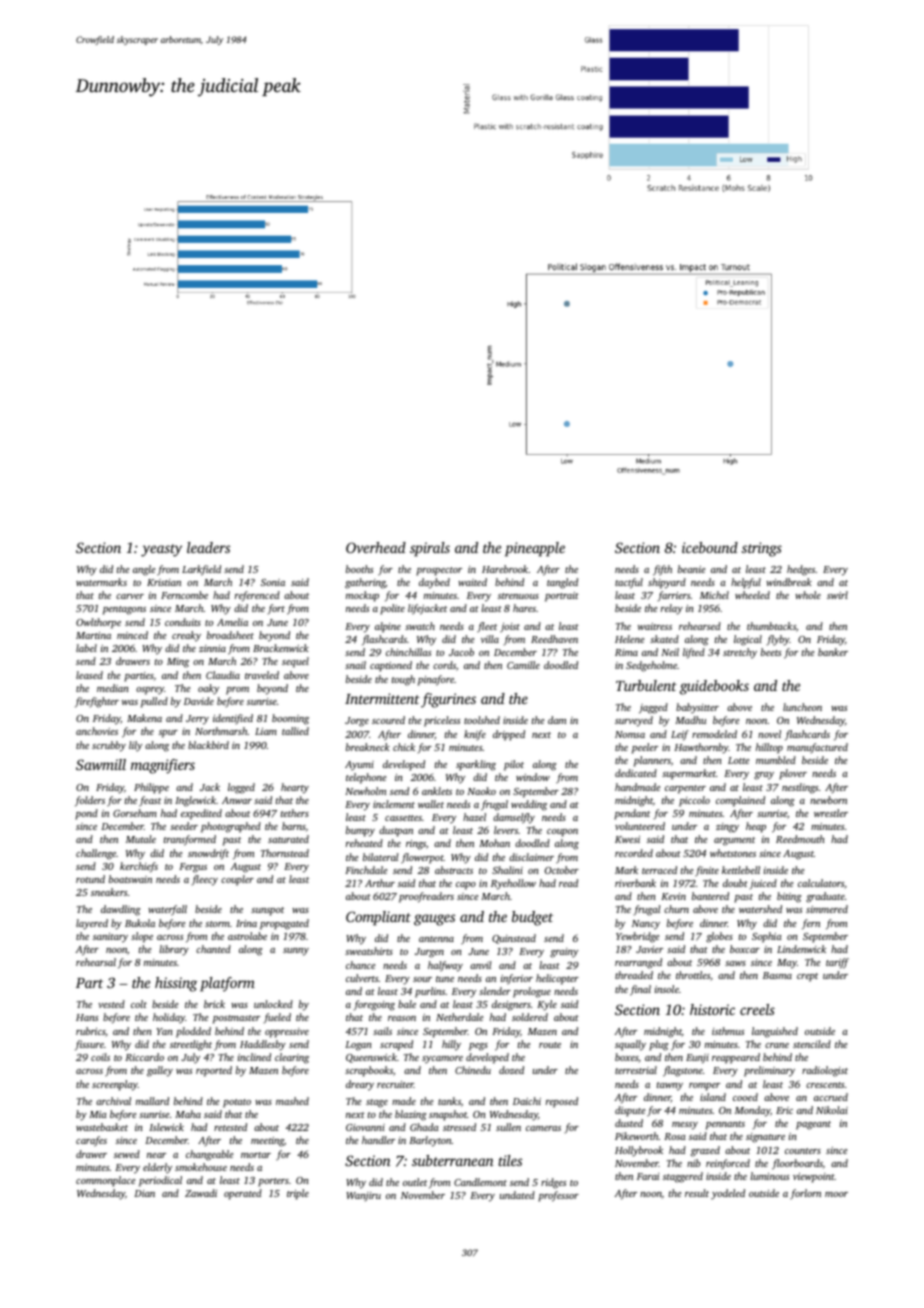 The width and height of the image is (924, 1308). Describe the element at coordinates (105, 1181) in the image. I see `commonplace` at that location.
